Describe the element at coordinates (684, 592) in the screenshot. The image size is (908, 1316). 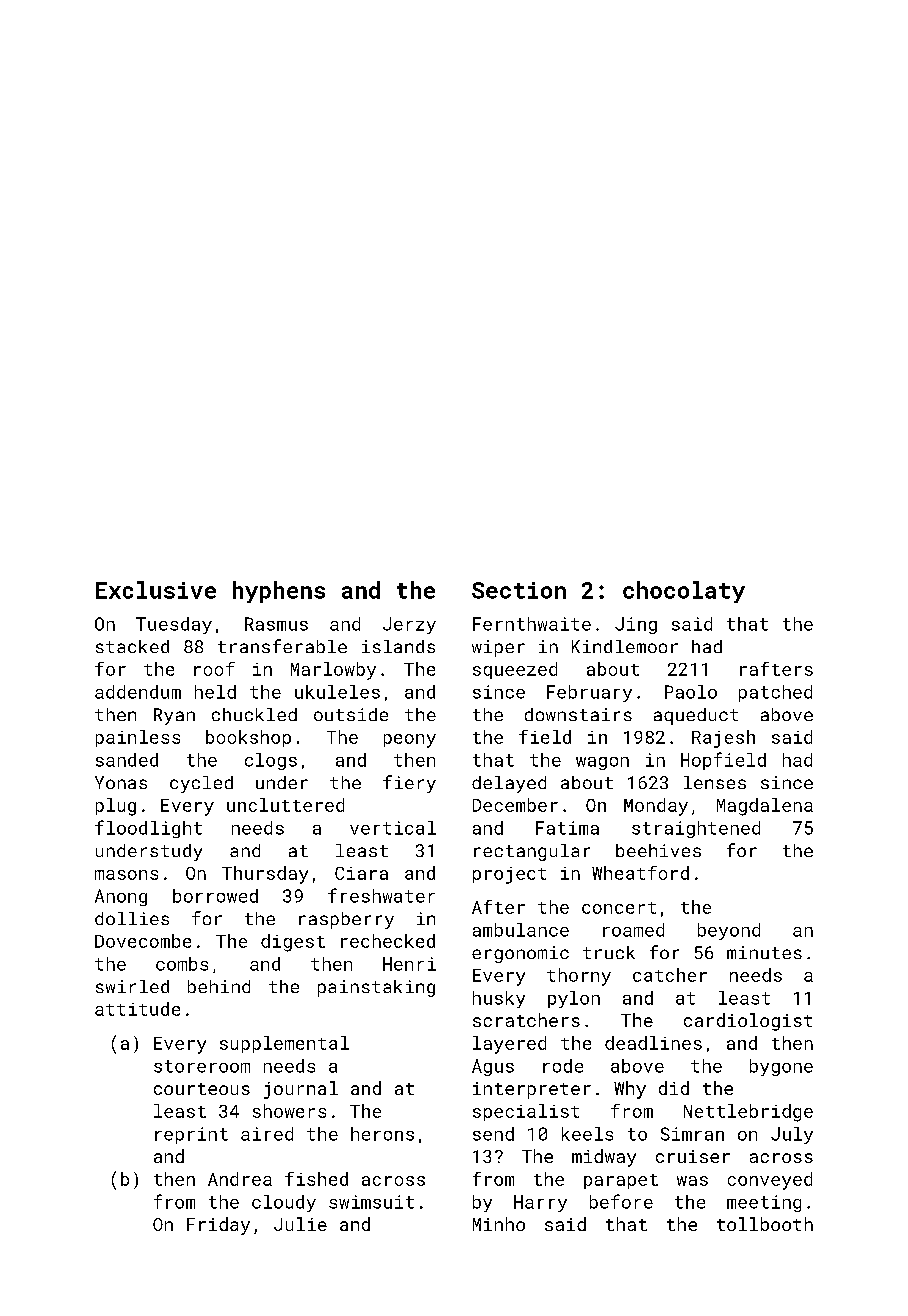
I see `chocolaty` at that location.
